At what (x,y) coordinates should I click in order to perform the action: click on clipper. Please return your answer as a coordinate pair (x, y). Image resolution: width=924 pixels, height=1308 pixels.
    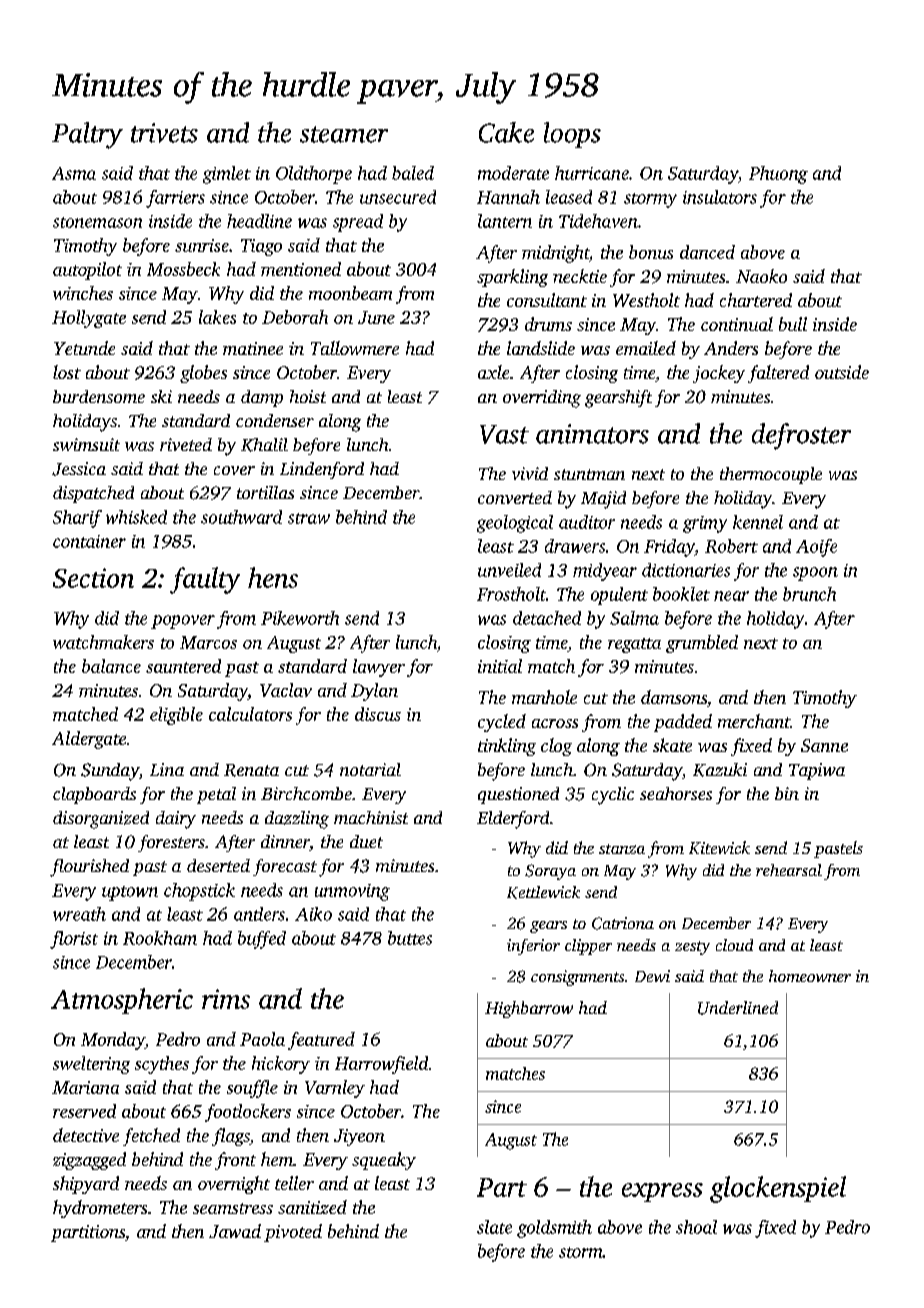
    Looking at the image, I should click on (588, 947).
